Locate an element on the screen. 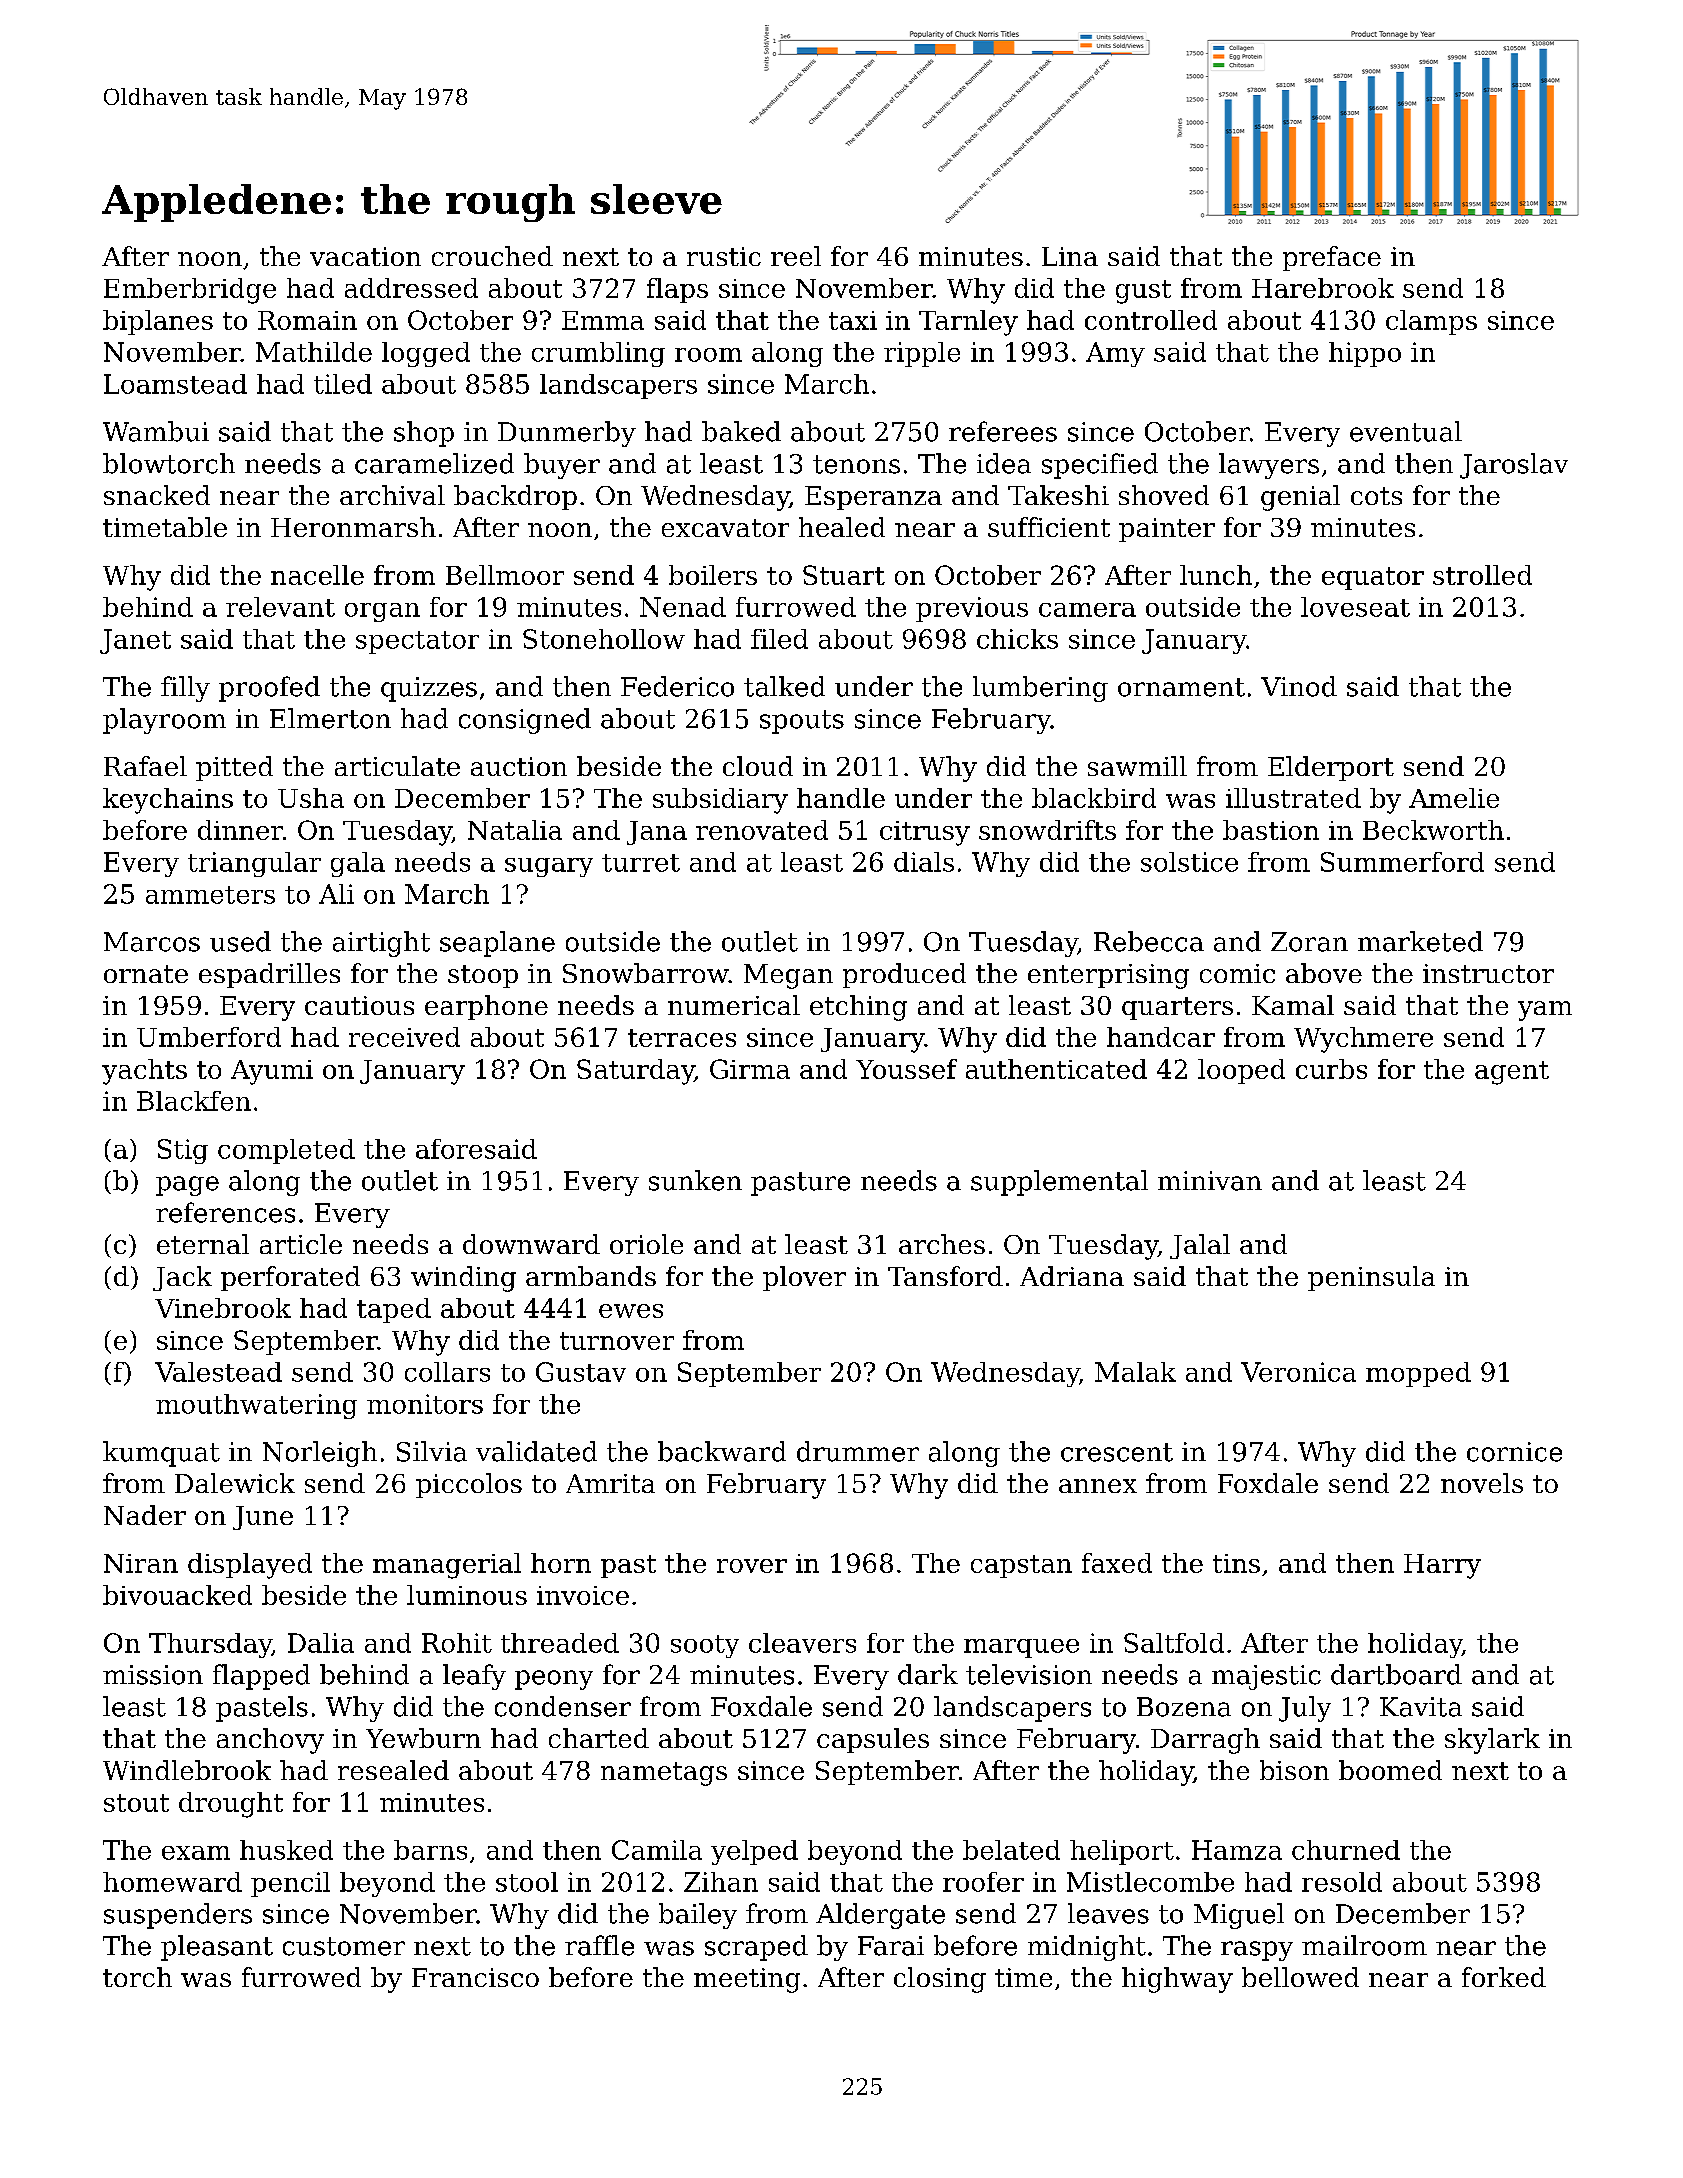 This screenshot has height=2178, width=1683. vacation is located at coordinates (365, 256).
